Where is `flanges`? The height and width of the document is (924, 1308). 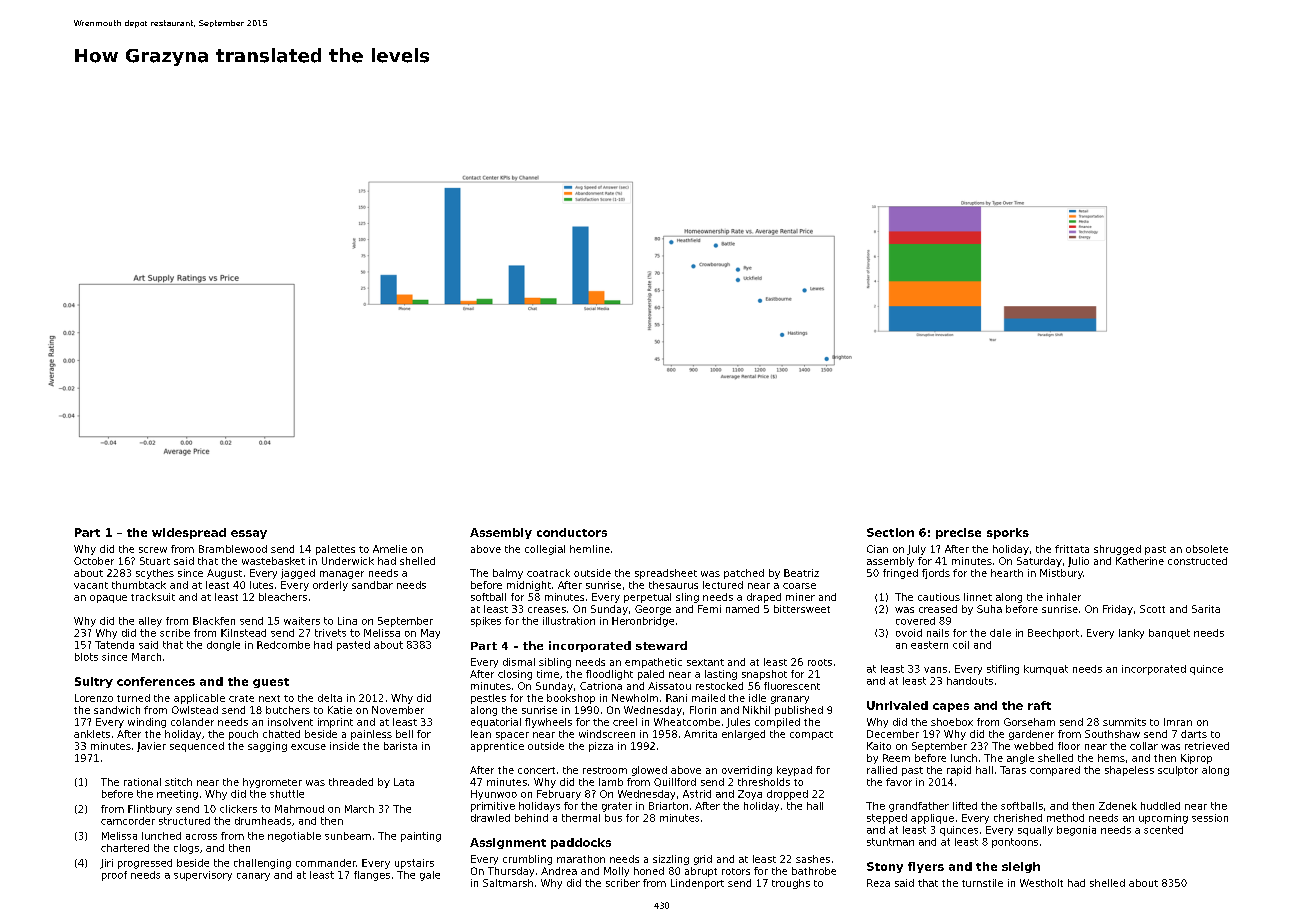 flanges is located at coordinates (372, 876).
